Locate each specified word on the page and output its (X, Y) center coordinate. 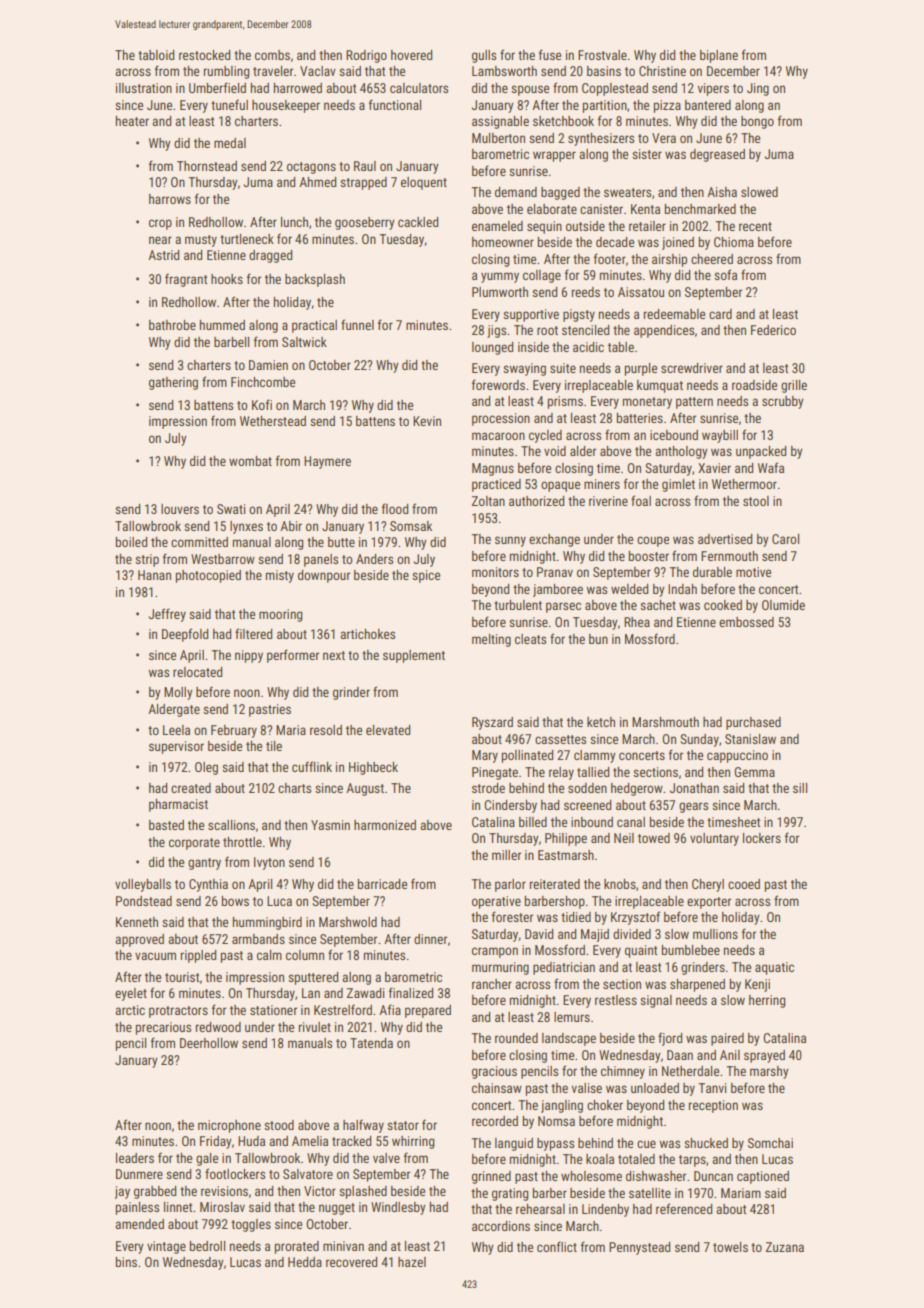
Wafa (771, 467)
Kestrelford (343, 1009)
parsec (563, 607)
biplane (719, 56)
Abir (291, 526)
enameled (497, 226)
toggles (251, 1225)
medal (230, 143)
